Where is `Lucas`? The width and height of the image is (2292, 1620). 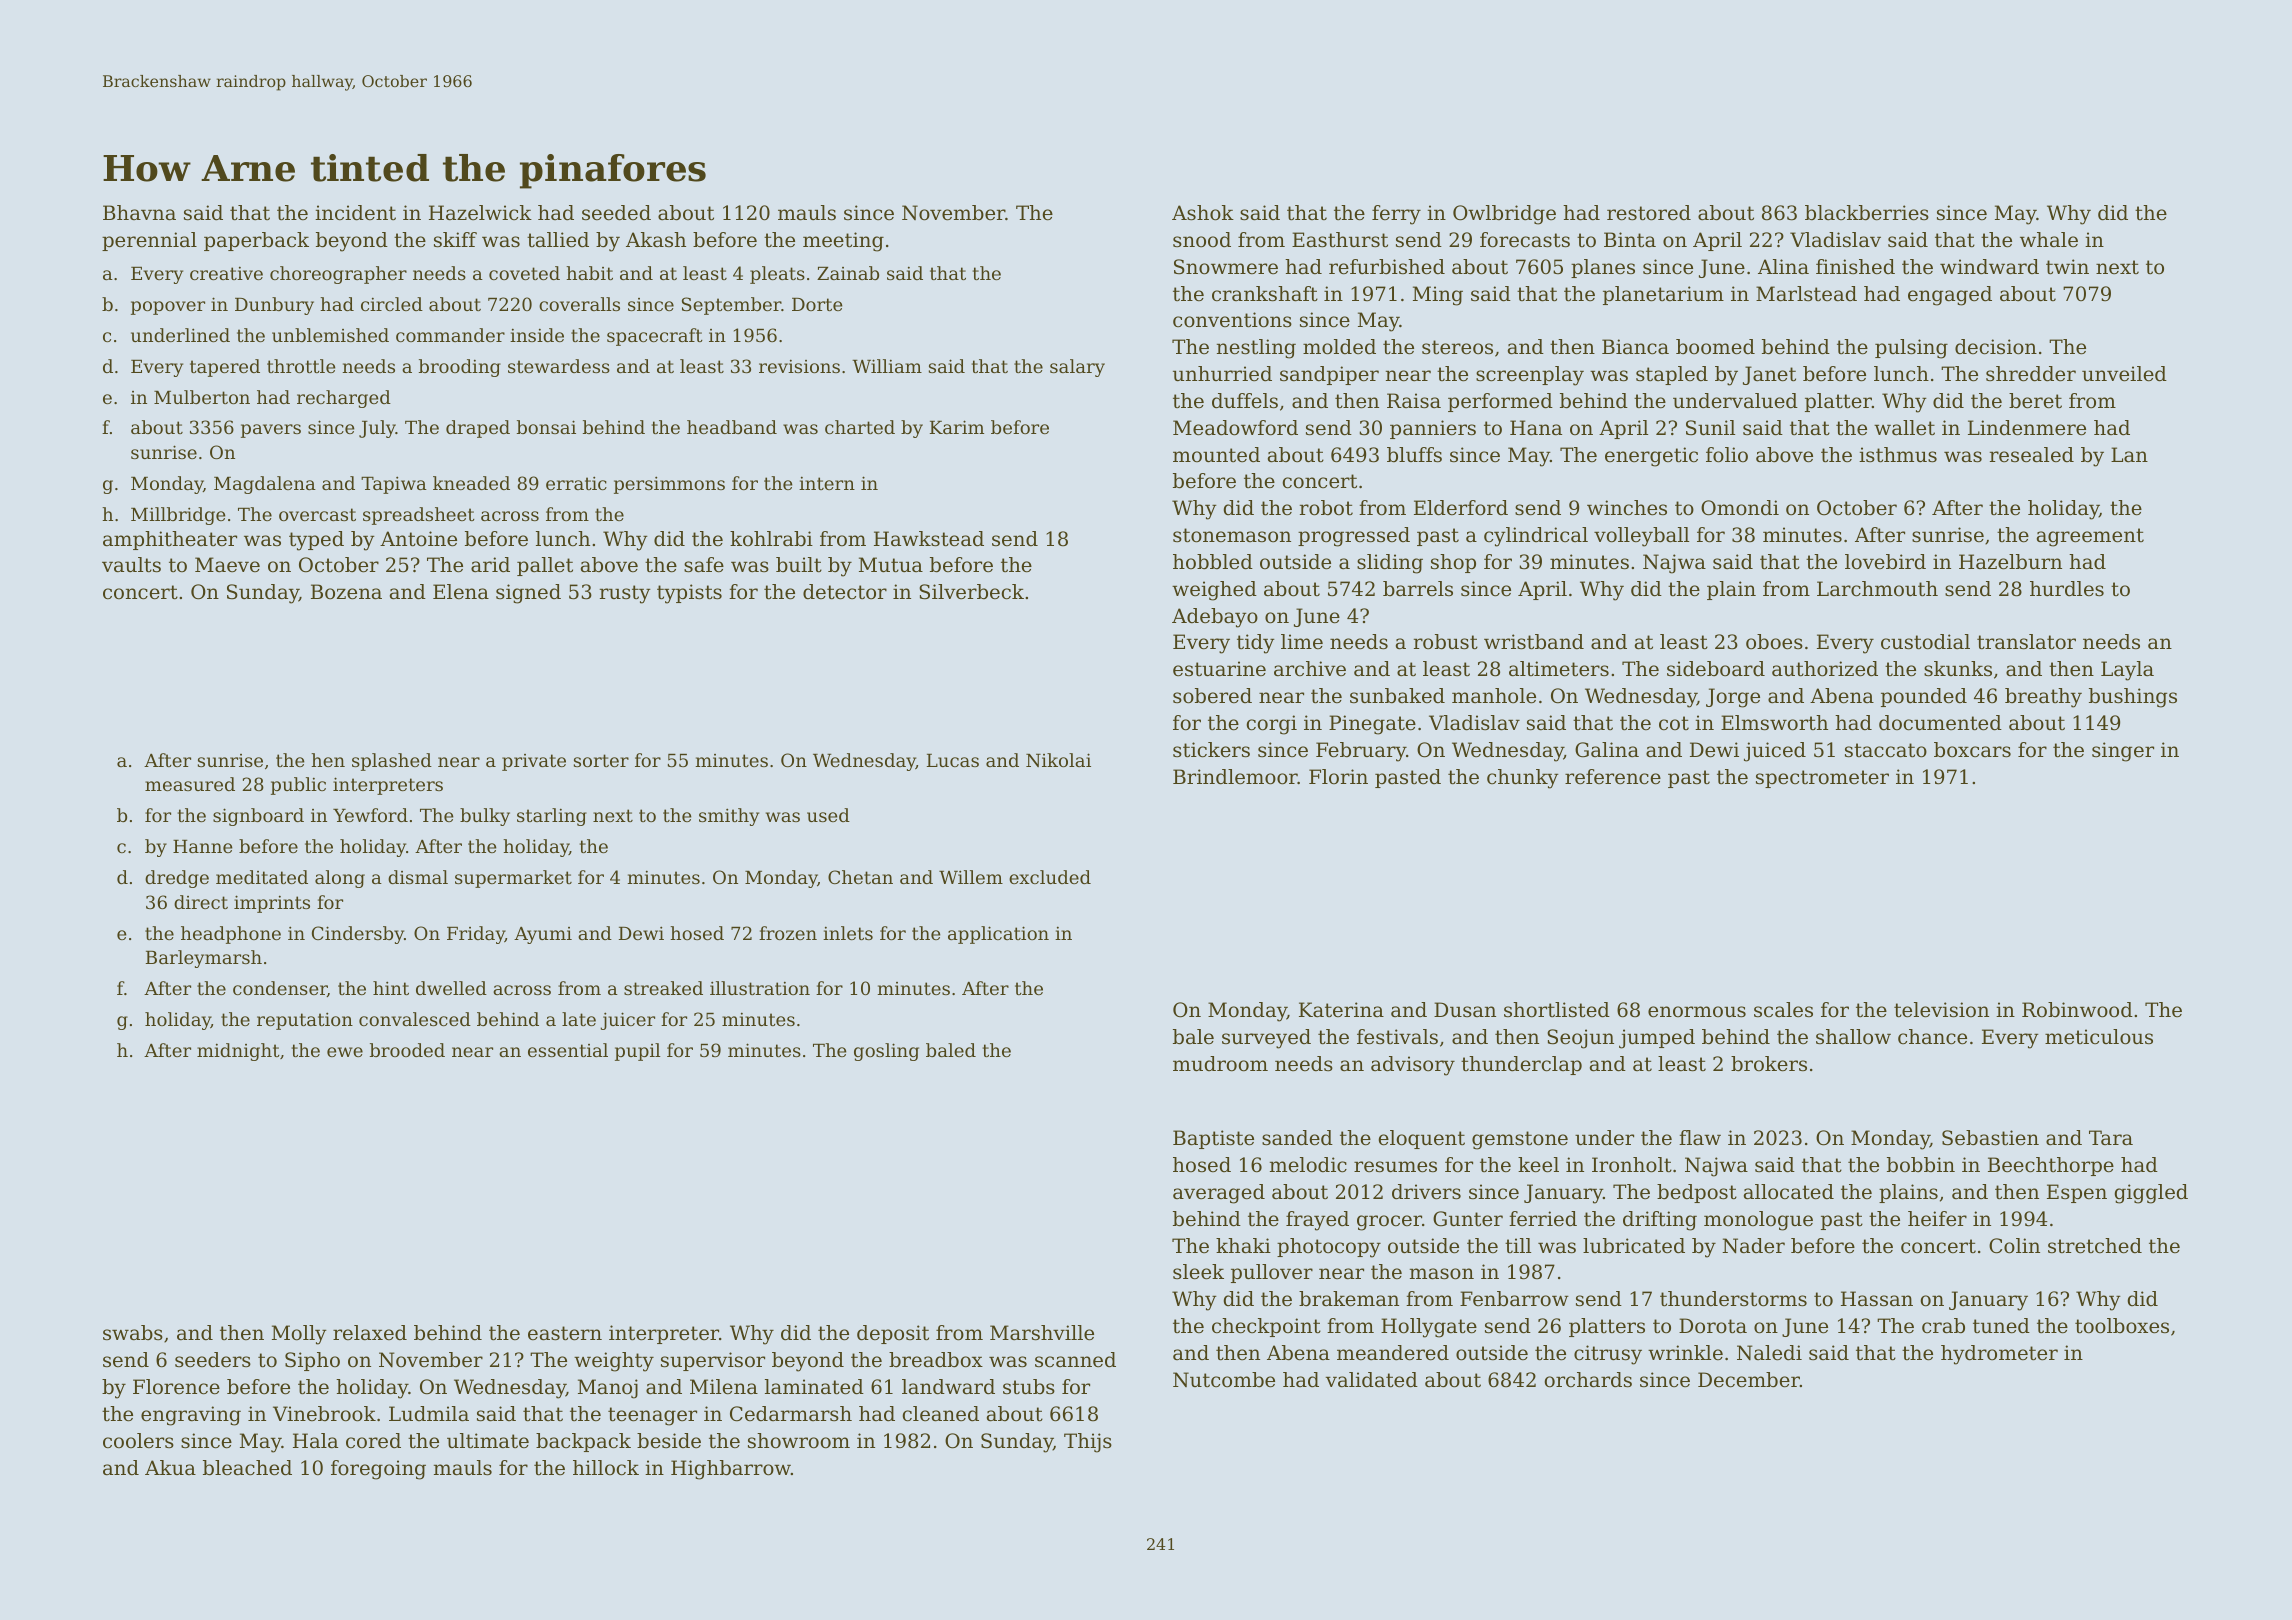 Lucas is located at coordinates (953, 760).
